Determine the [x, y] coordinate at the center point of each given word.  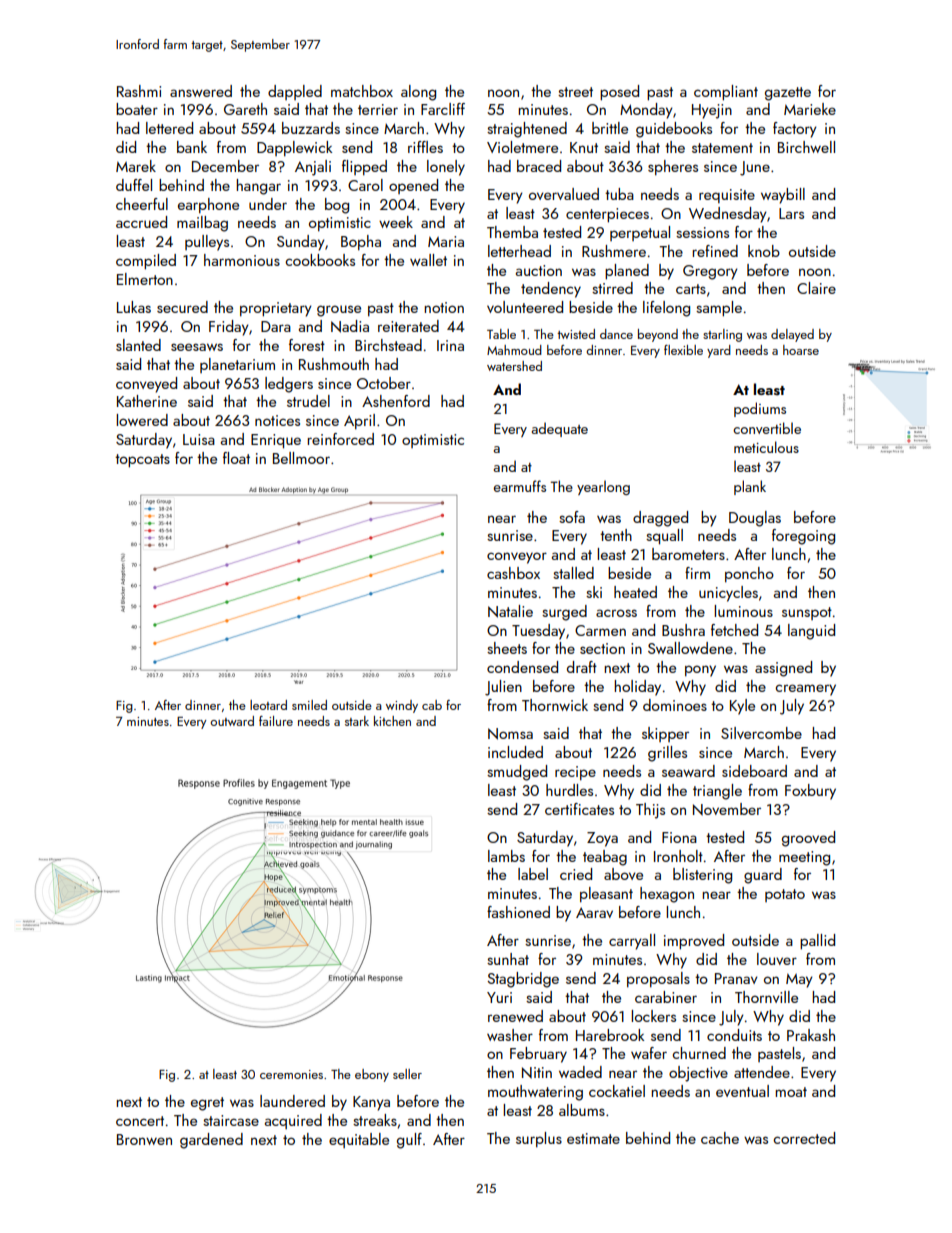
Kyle [742, 707]
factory [795, 130]
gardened [211, 1141]
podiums [760, 409]
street [575, 92]
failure [276, 721]
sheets [507, 648]
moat [791, 1092]
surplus [539, 1139]
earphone [208, 205]
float [236, 458]
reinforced [340, 439]
